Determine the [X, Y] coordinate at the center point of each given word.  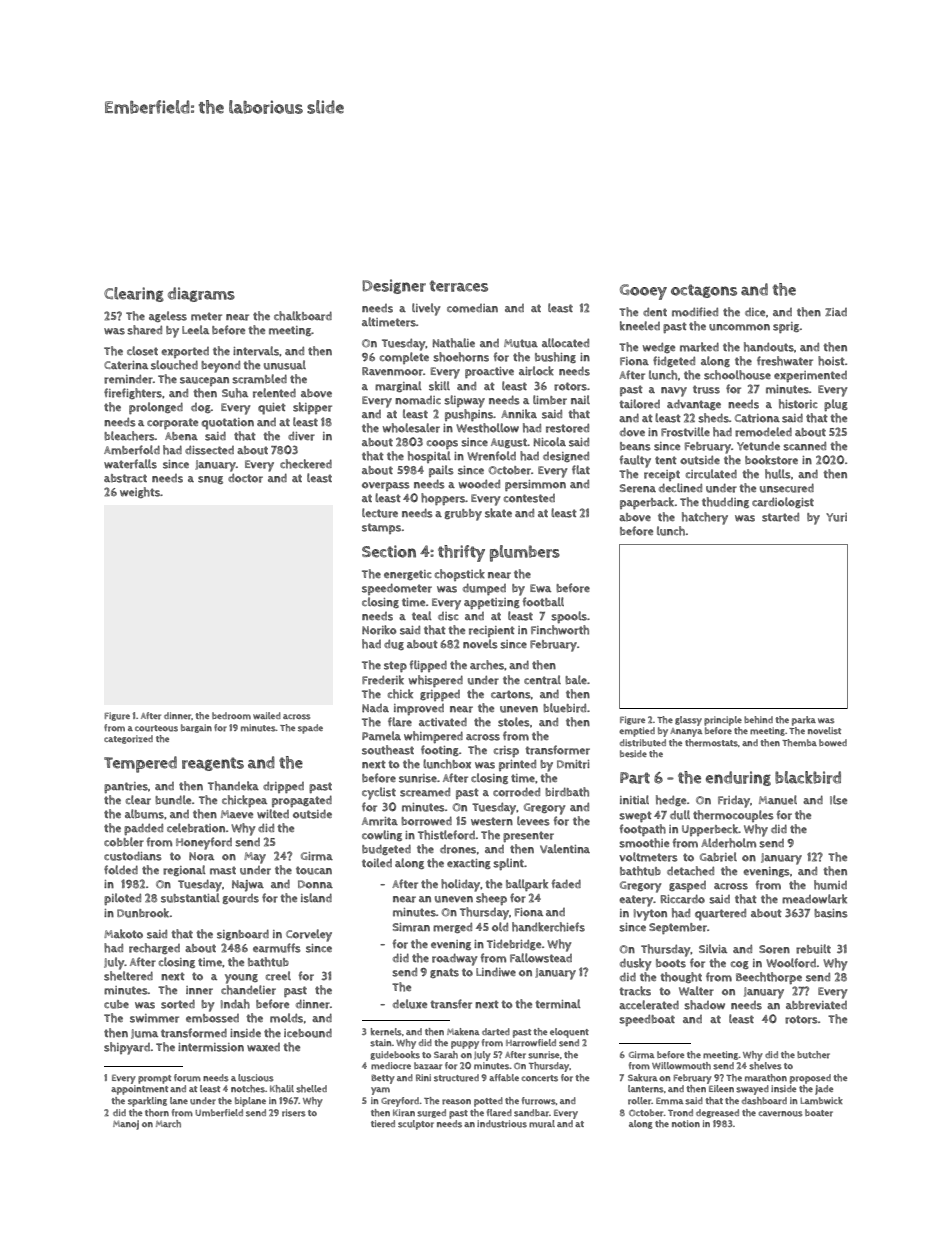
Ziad [836, 312]
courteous [156, 728]
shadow [704, 1005]
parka [804, 721]
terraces [459, 286]
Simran [411, 927]
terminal [558, 1004]
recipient [492, 631]
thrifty [461, 553]
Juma [144, 1034]
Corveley [309, 935]
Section [389, 551]
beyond [220, 366]
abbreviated [816, 1005]
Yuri [836, 517]
